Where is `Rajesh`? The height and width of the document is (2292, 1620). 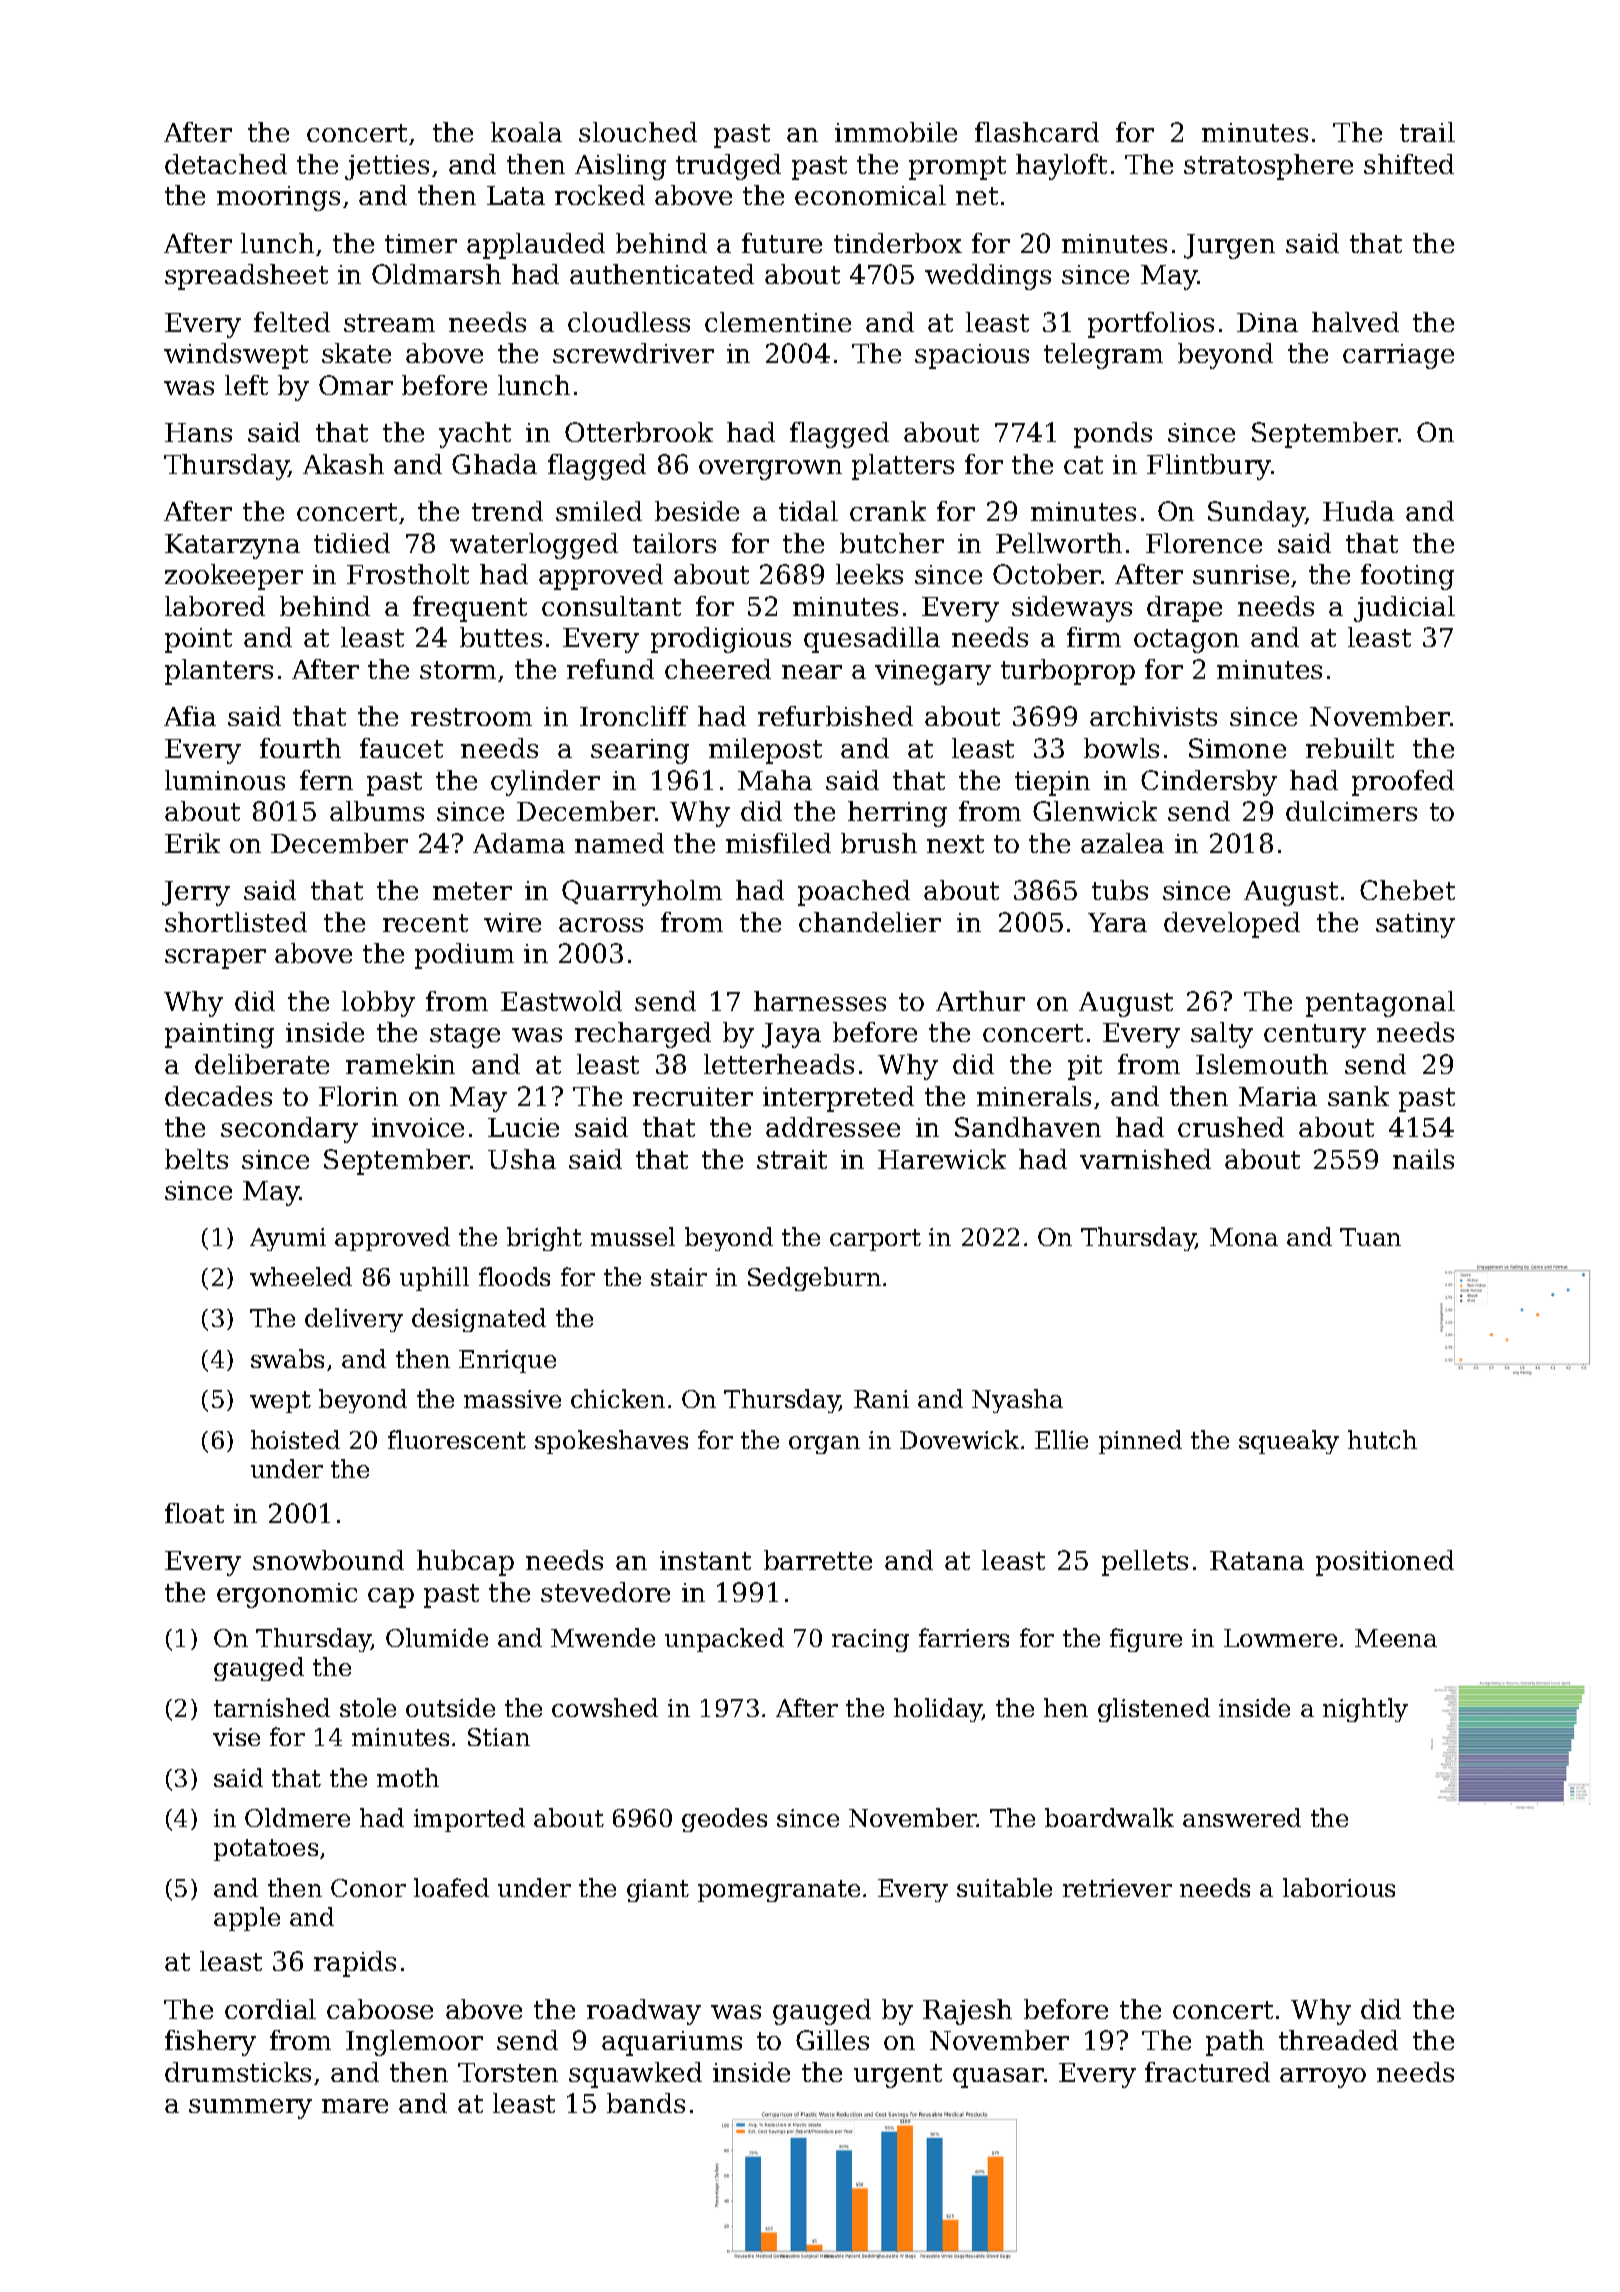 Rajesh is located at coordinates (967, 2012).
